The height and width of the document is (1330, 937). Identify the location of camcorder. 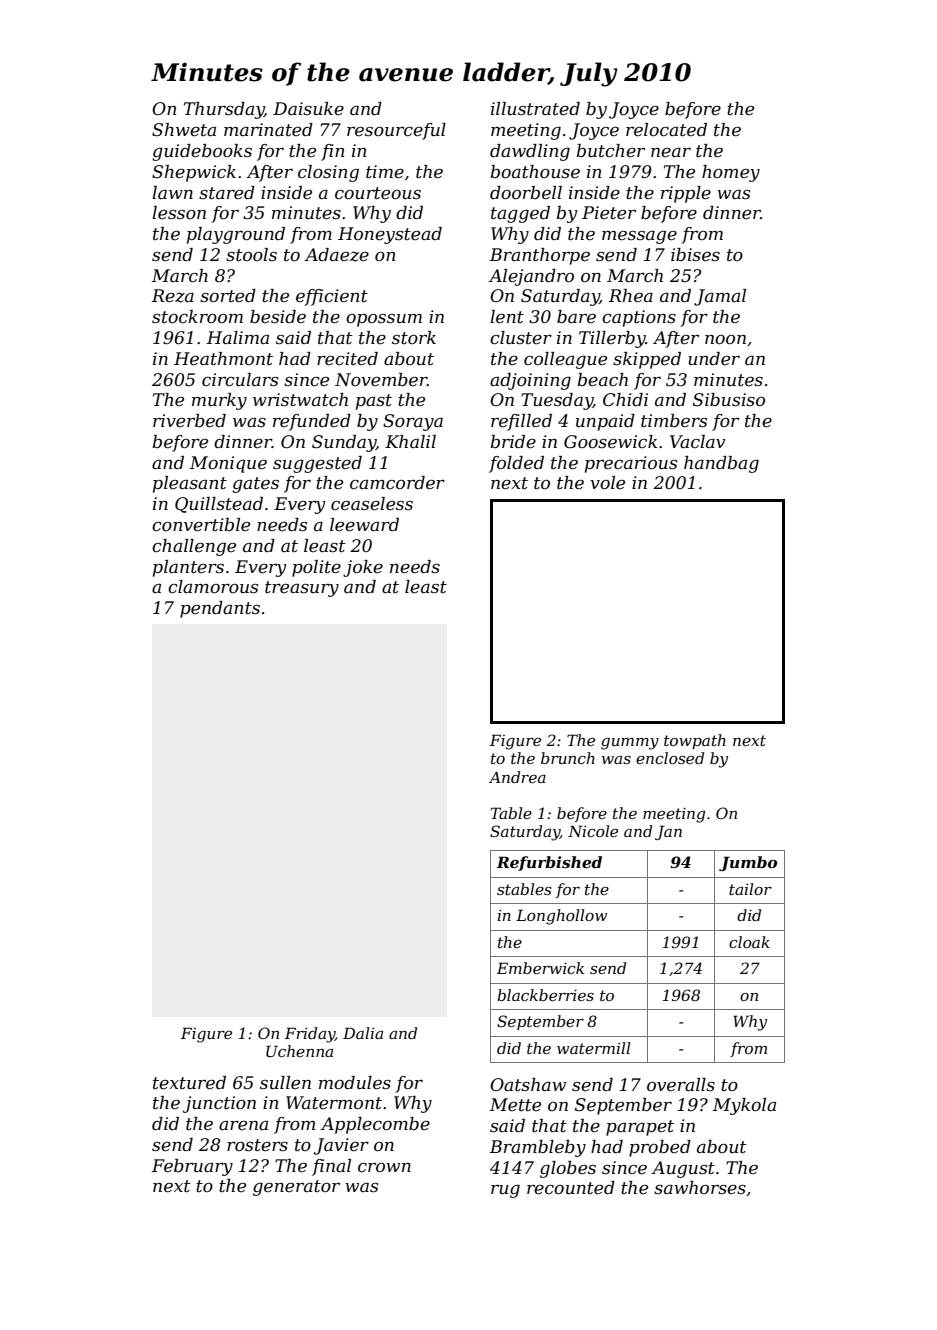
(397, 483).
